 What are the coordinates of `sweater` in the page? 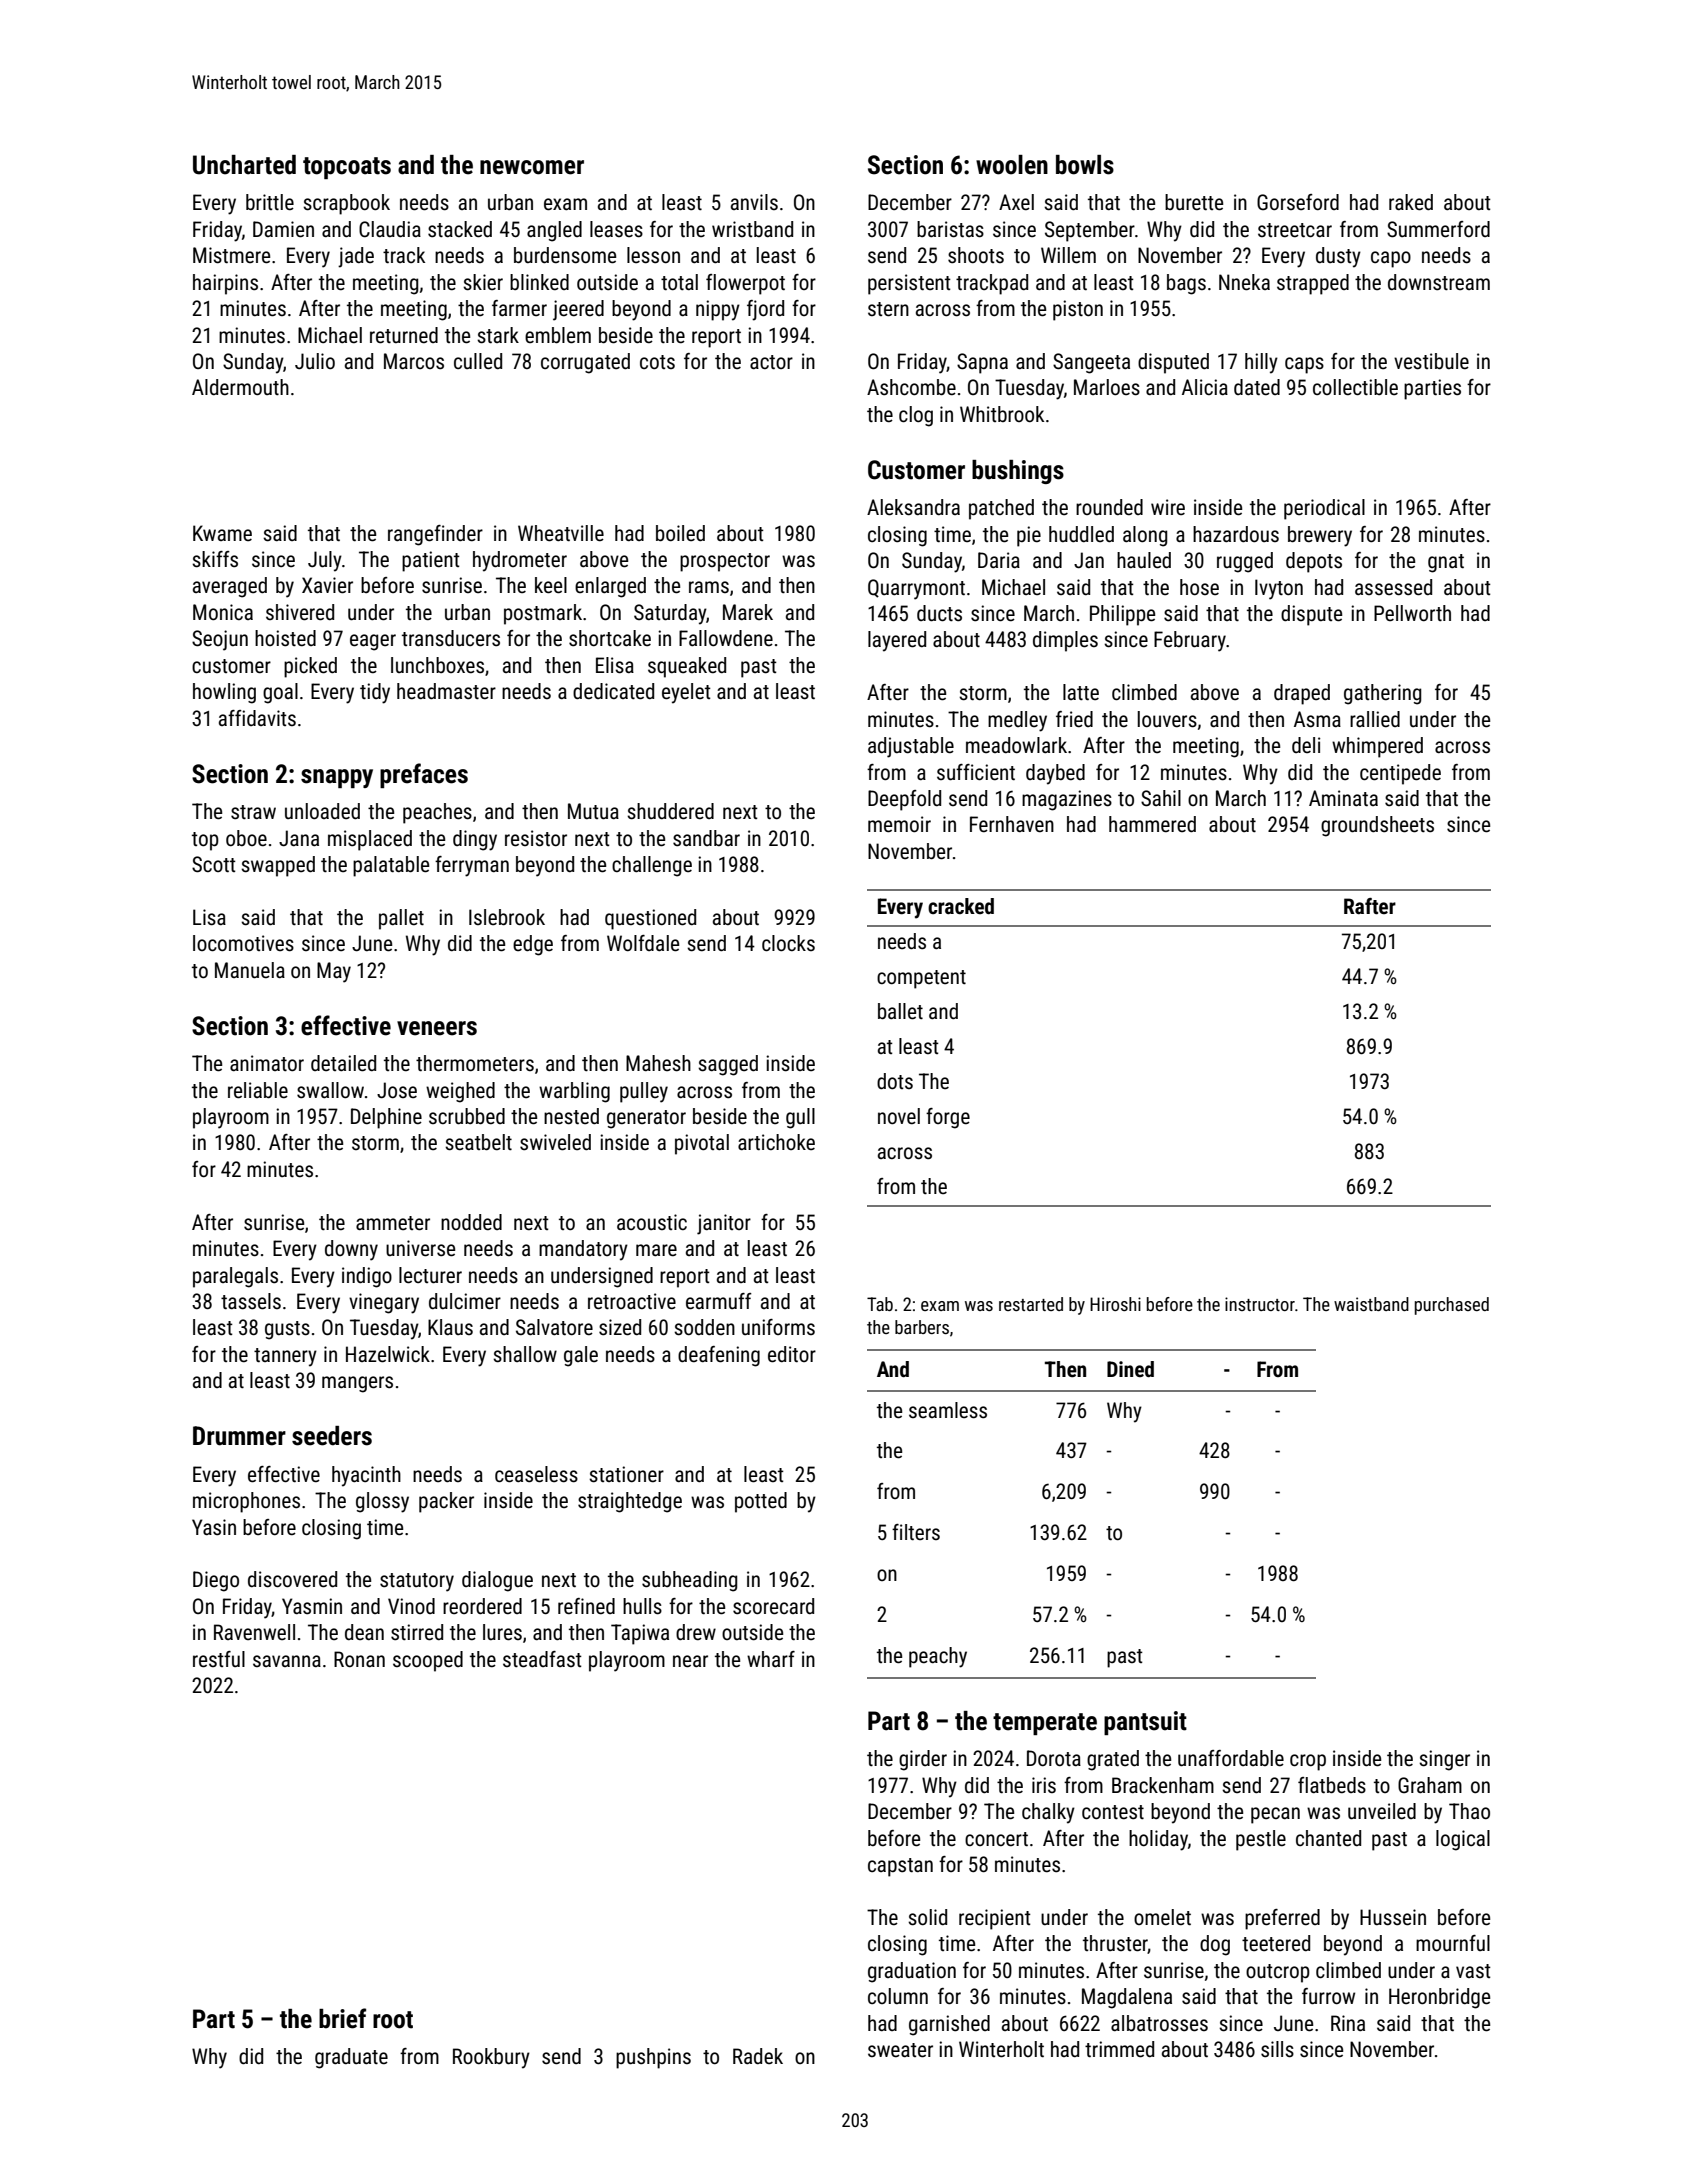 It's located at (900, 2050).
